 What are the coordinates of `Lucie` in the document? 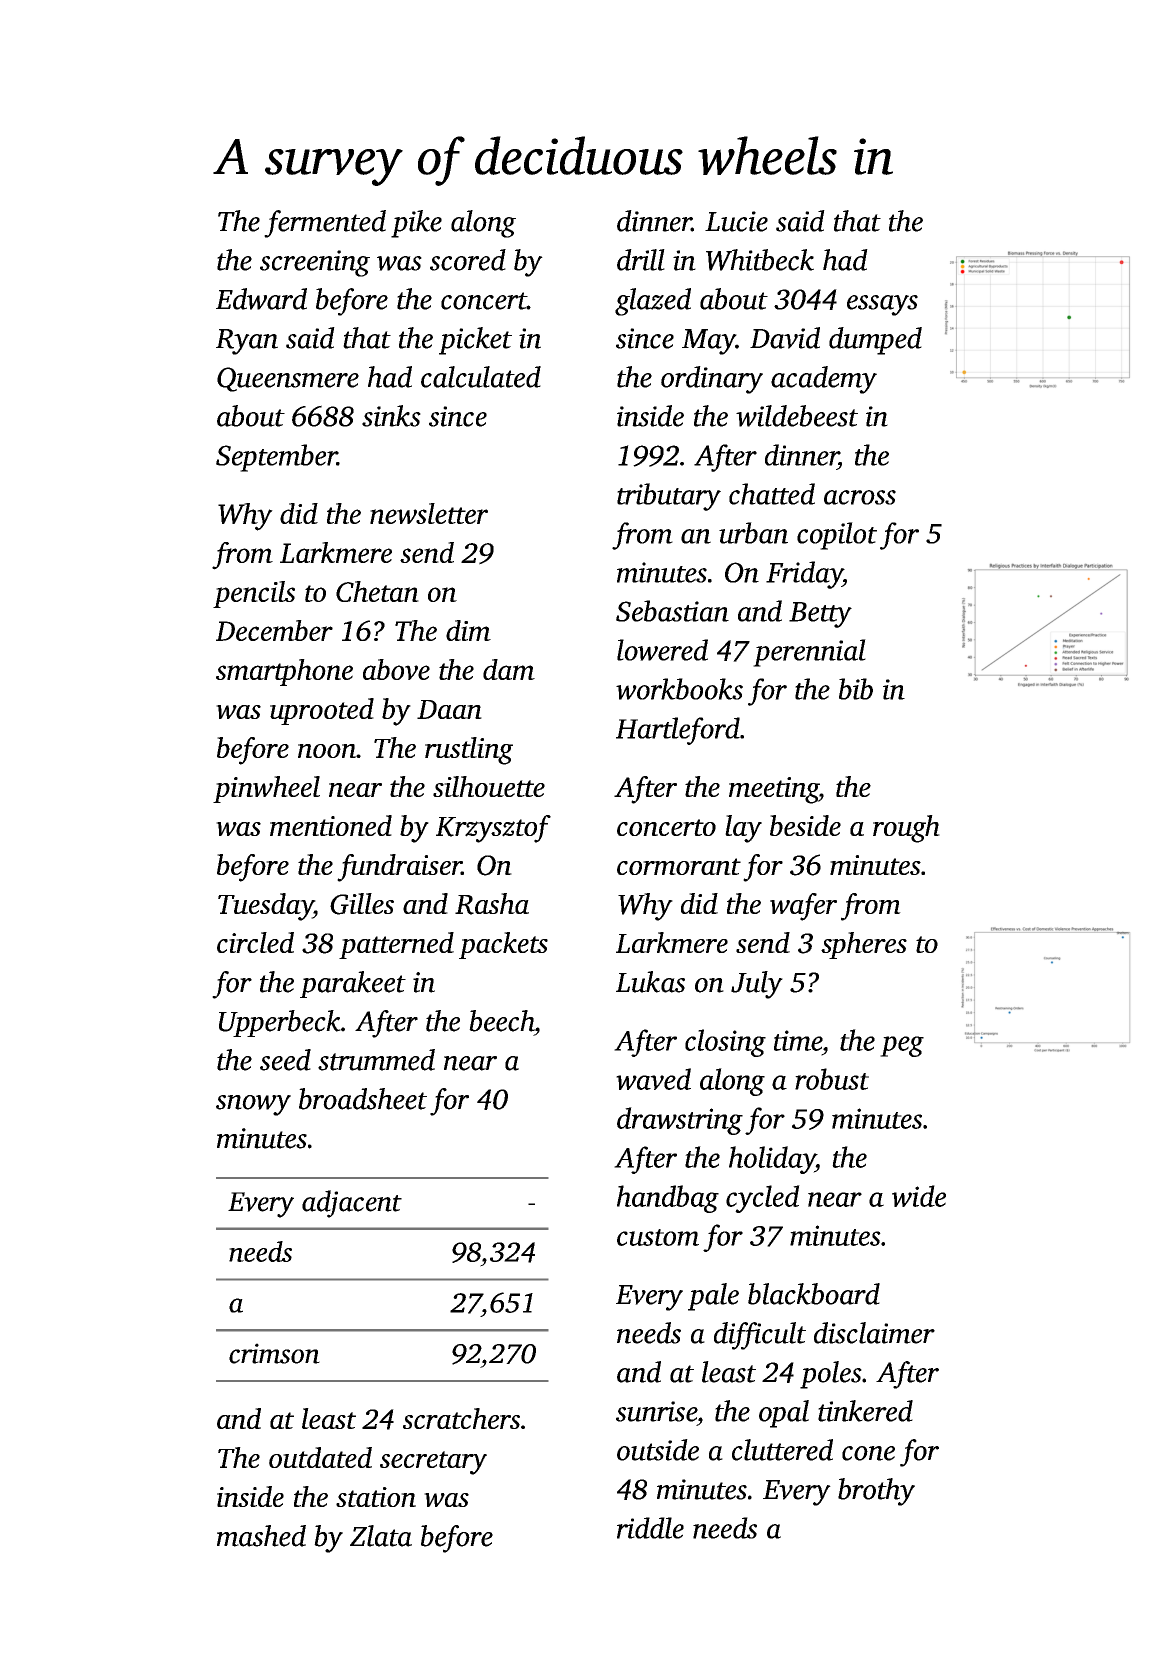 It's located at (736, 221).
